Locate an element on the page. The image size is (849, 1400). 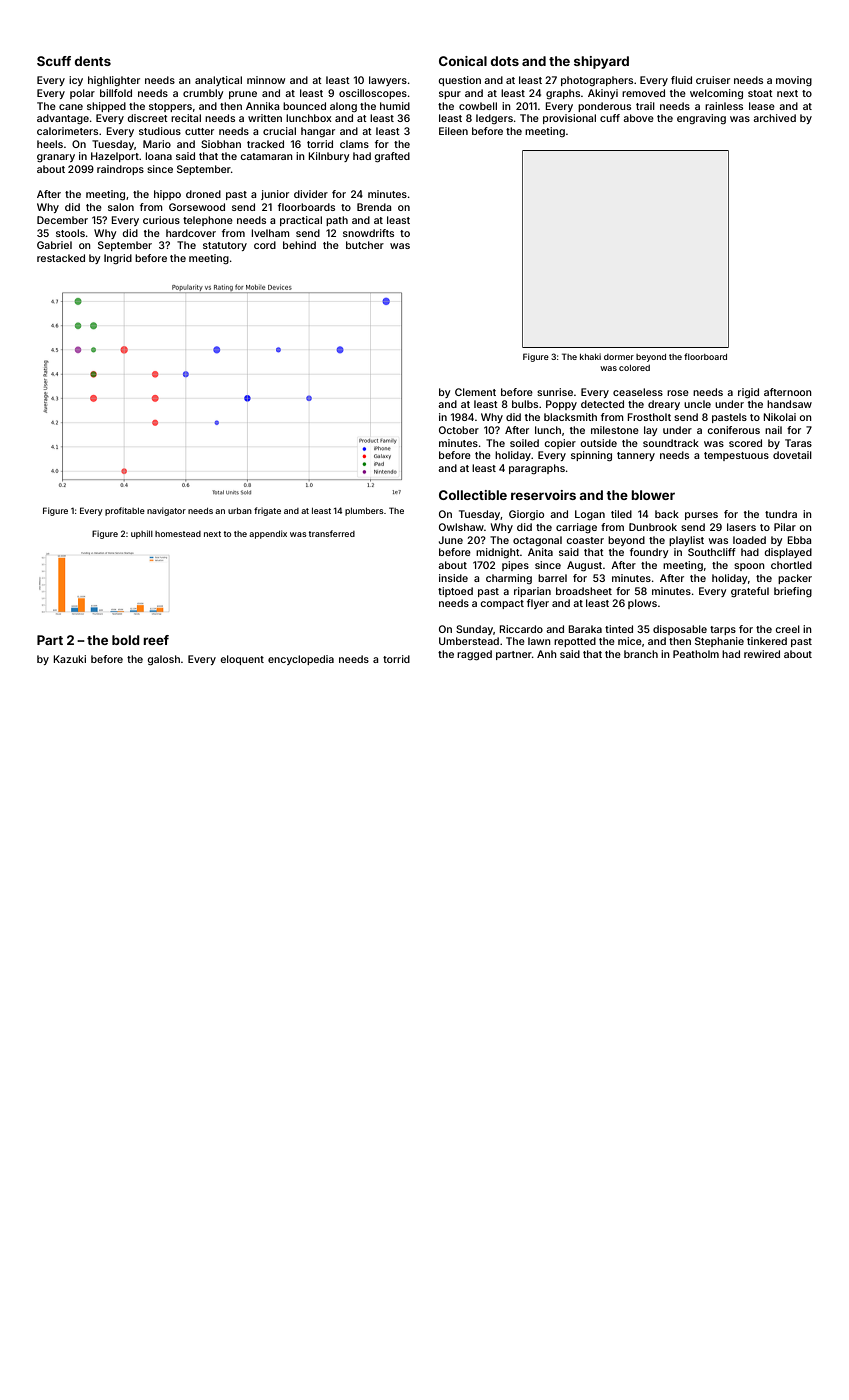
dormer is located at coordinates (619, 357).
